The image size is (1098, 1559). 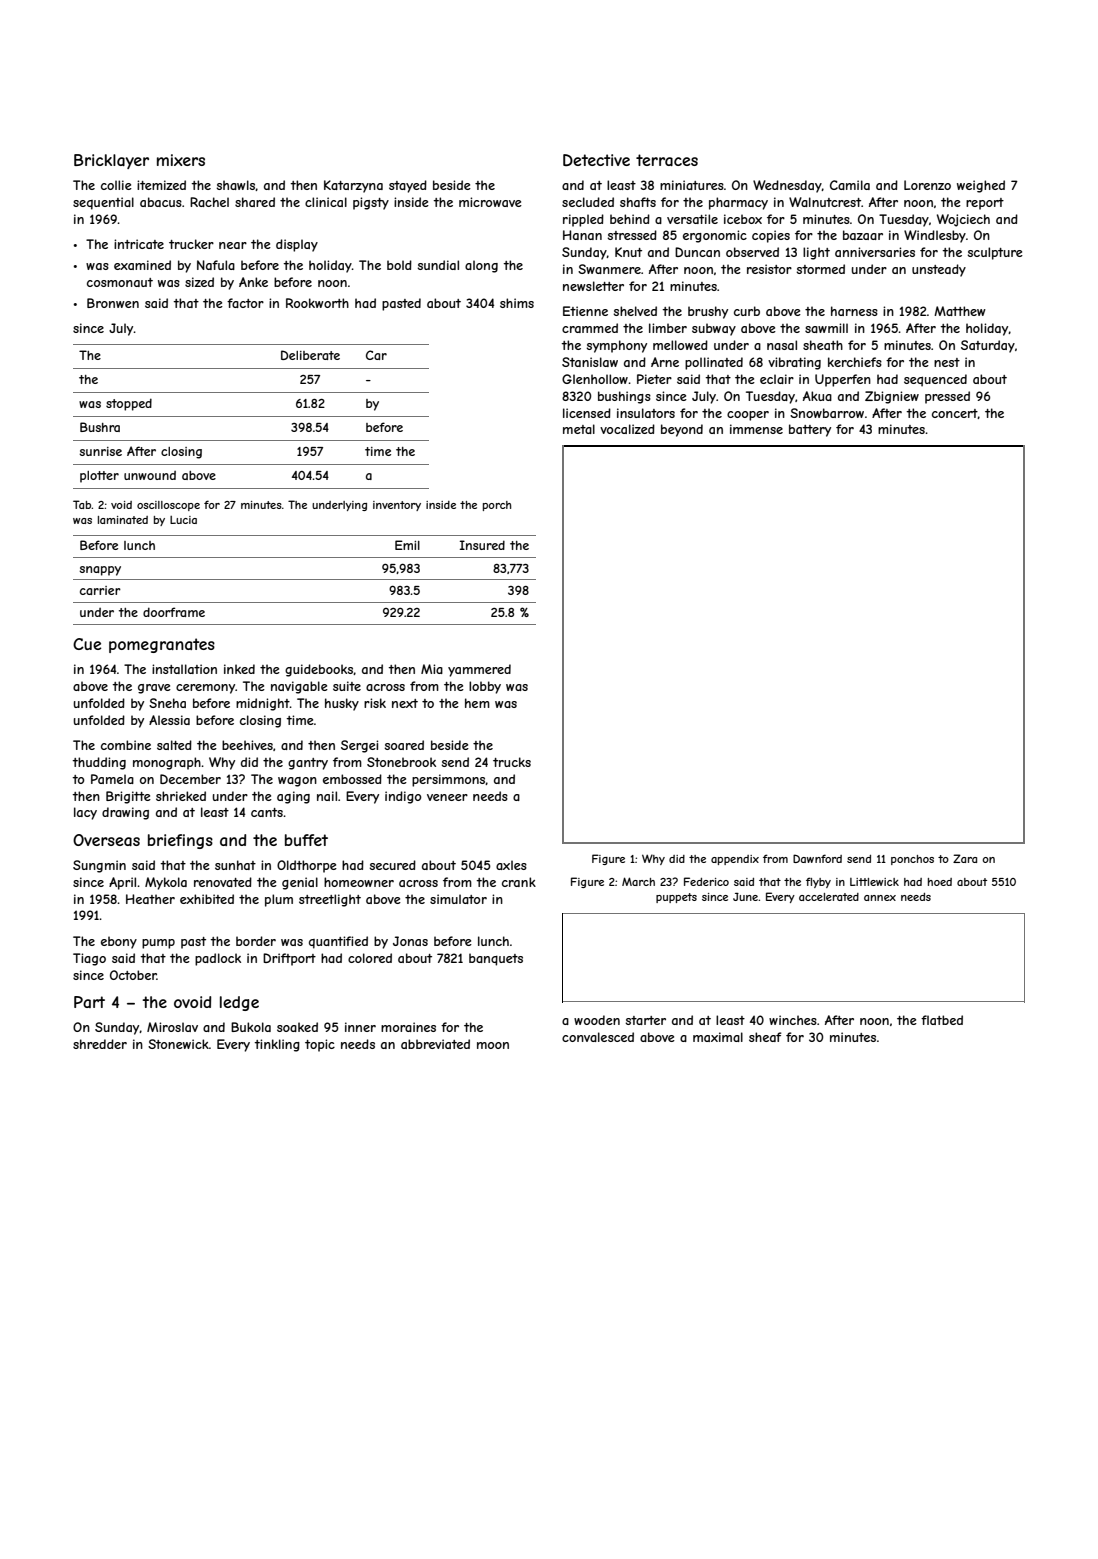 What do you see at coordinates (817, 858) in the screenshot?
I see `Dawnford` at bounding box center [817, 858].
